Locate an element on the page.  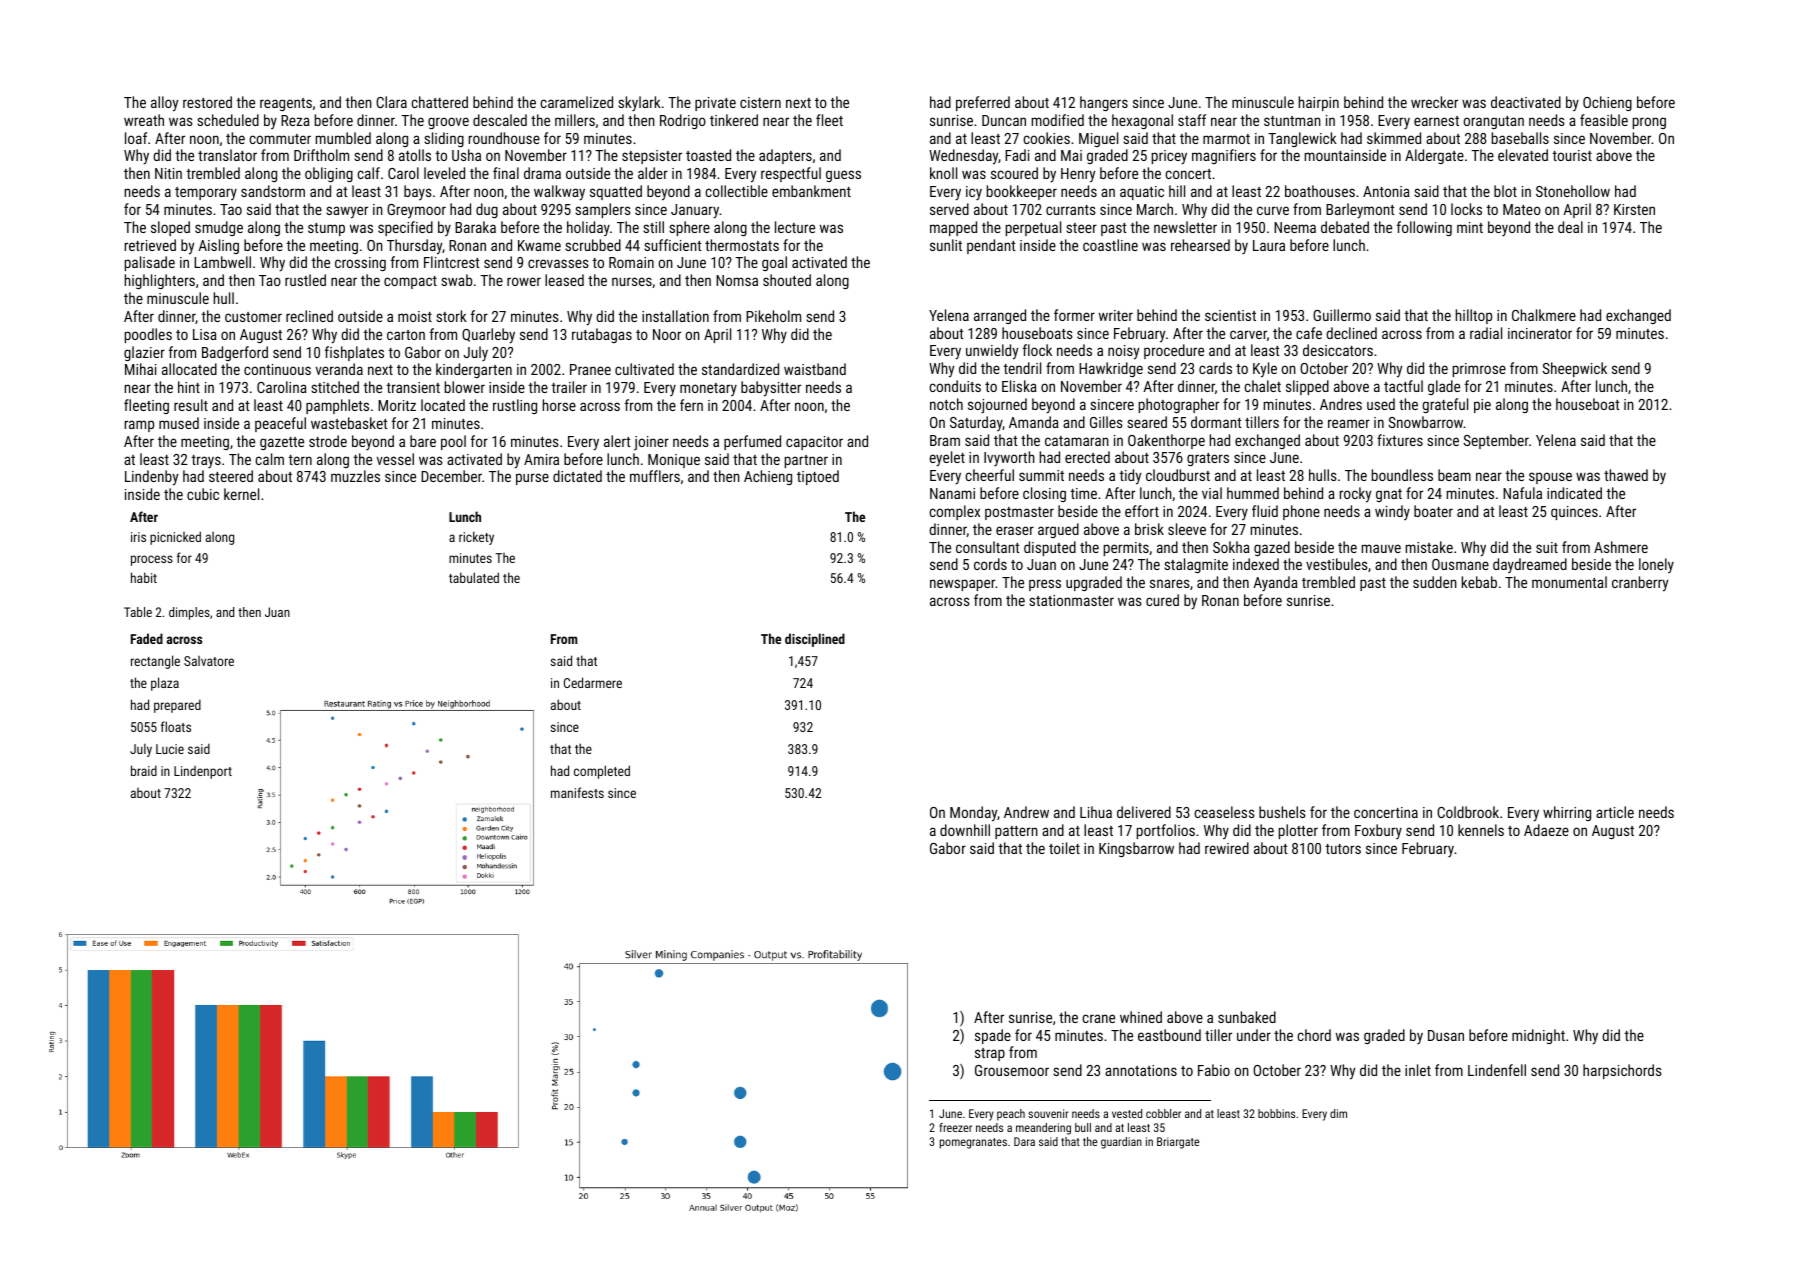
vessel is located at coordinates (395, 459).
